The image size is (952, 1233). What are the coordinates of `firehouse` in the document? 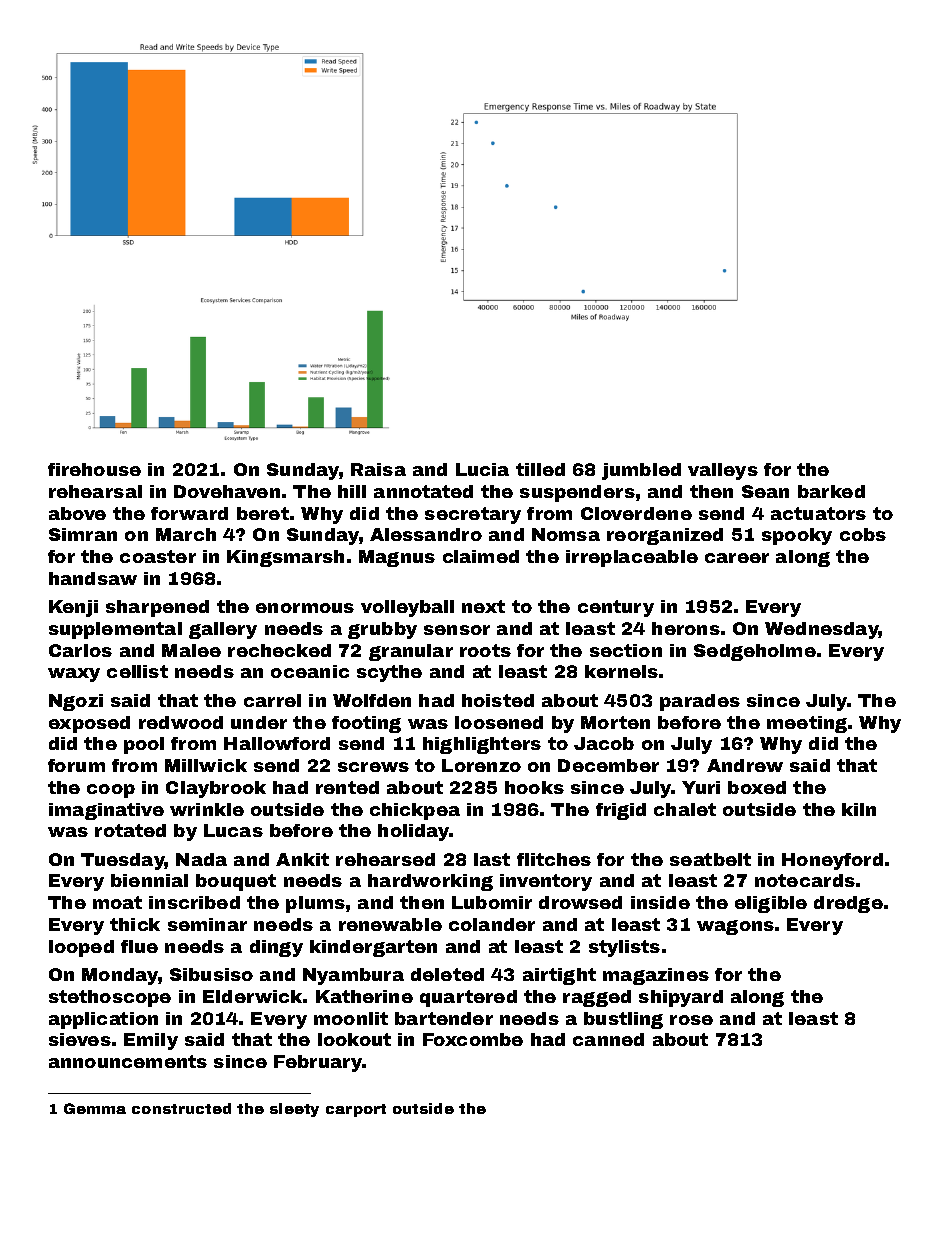 It's located at (94, 469).
